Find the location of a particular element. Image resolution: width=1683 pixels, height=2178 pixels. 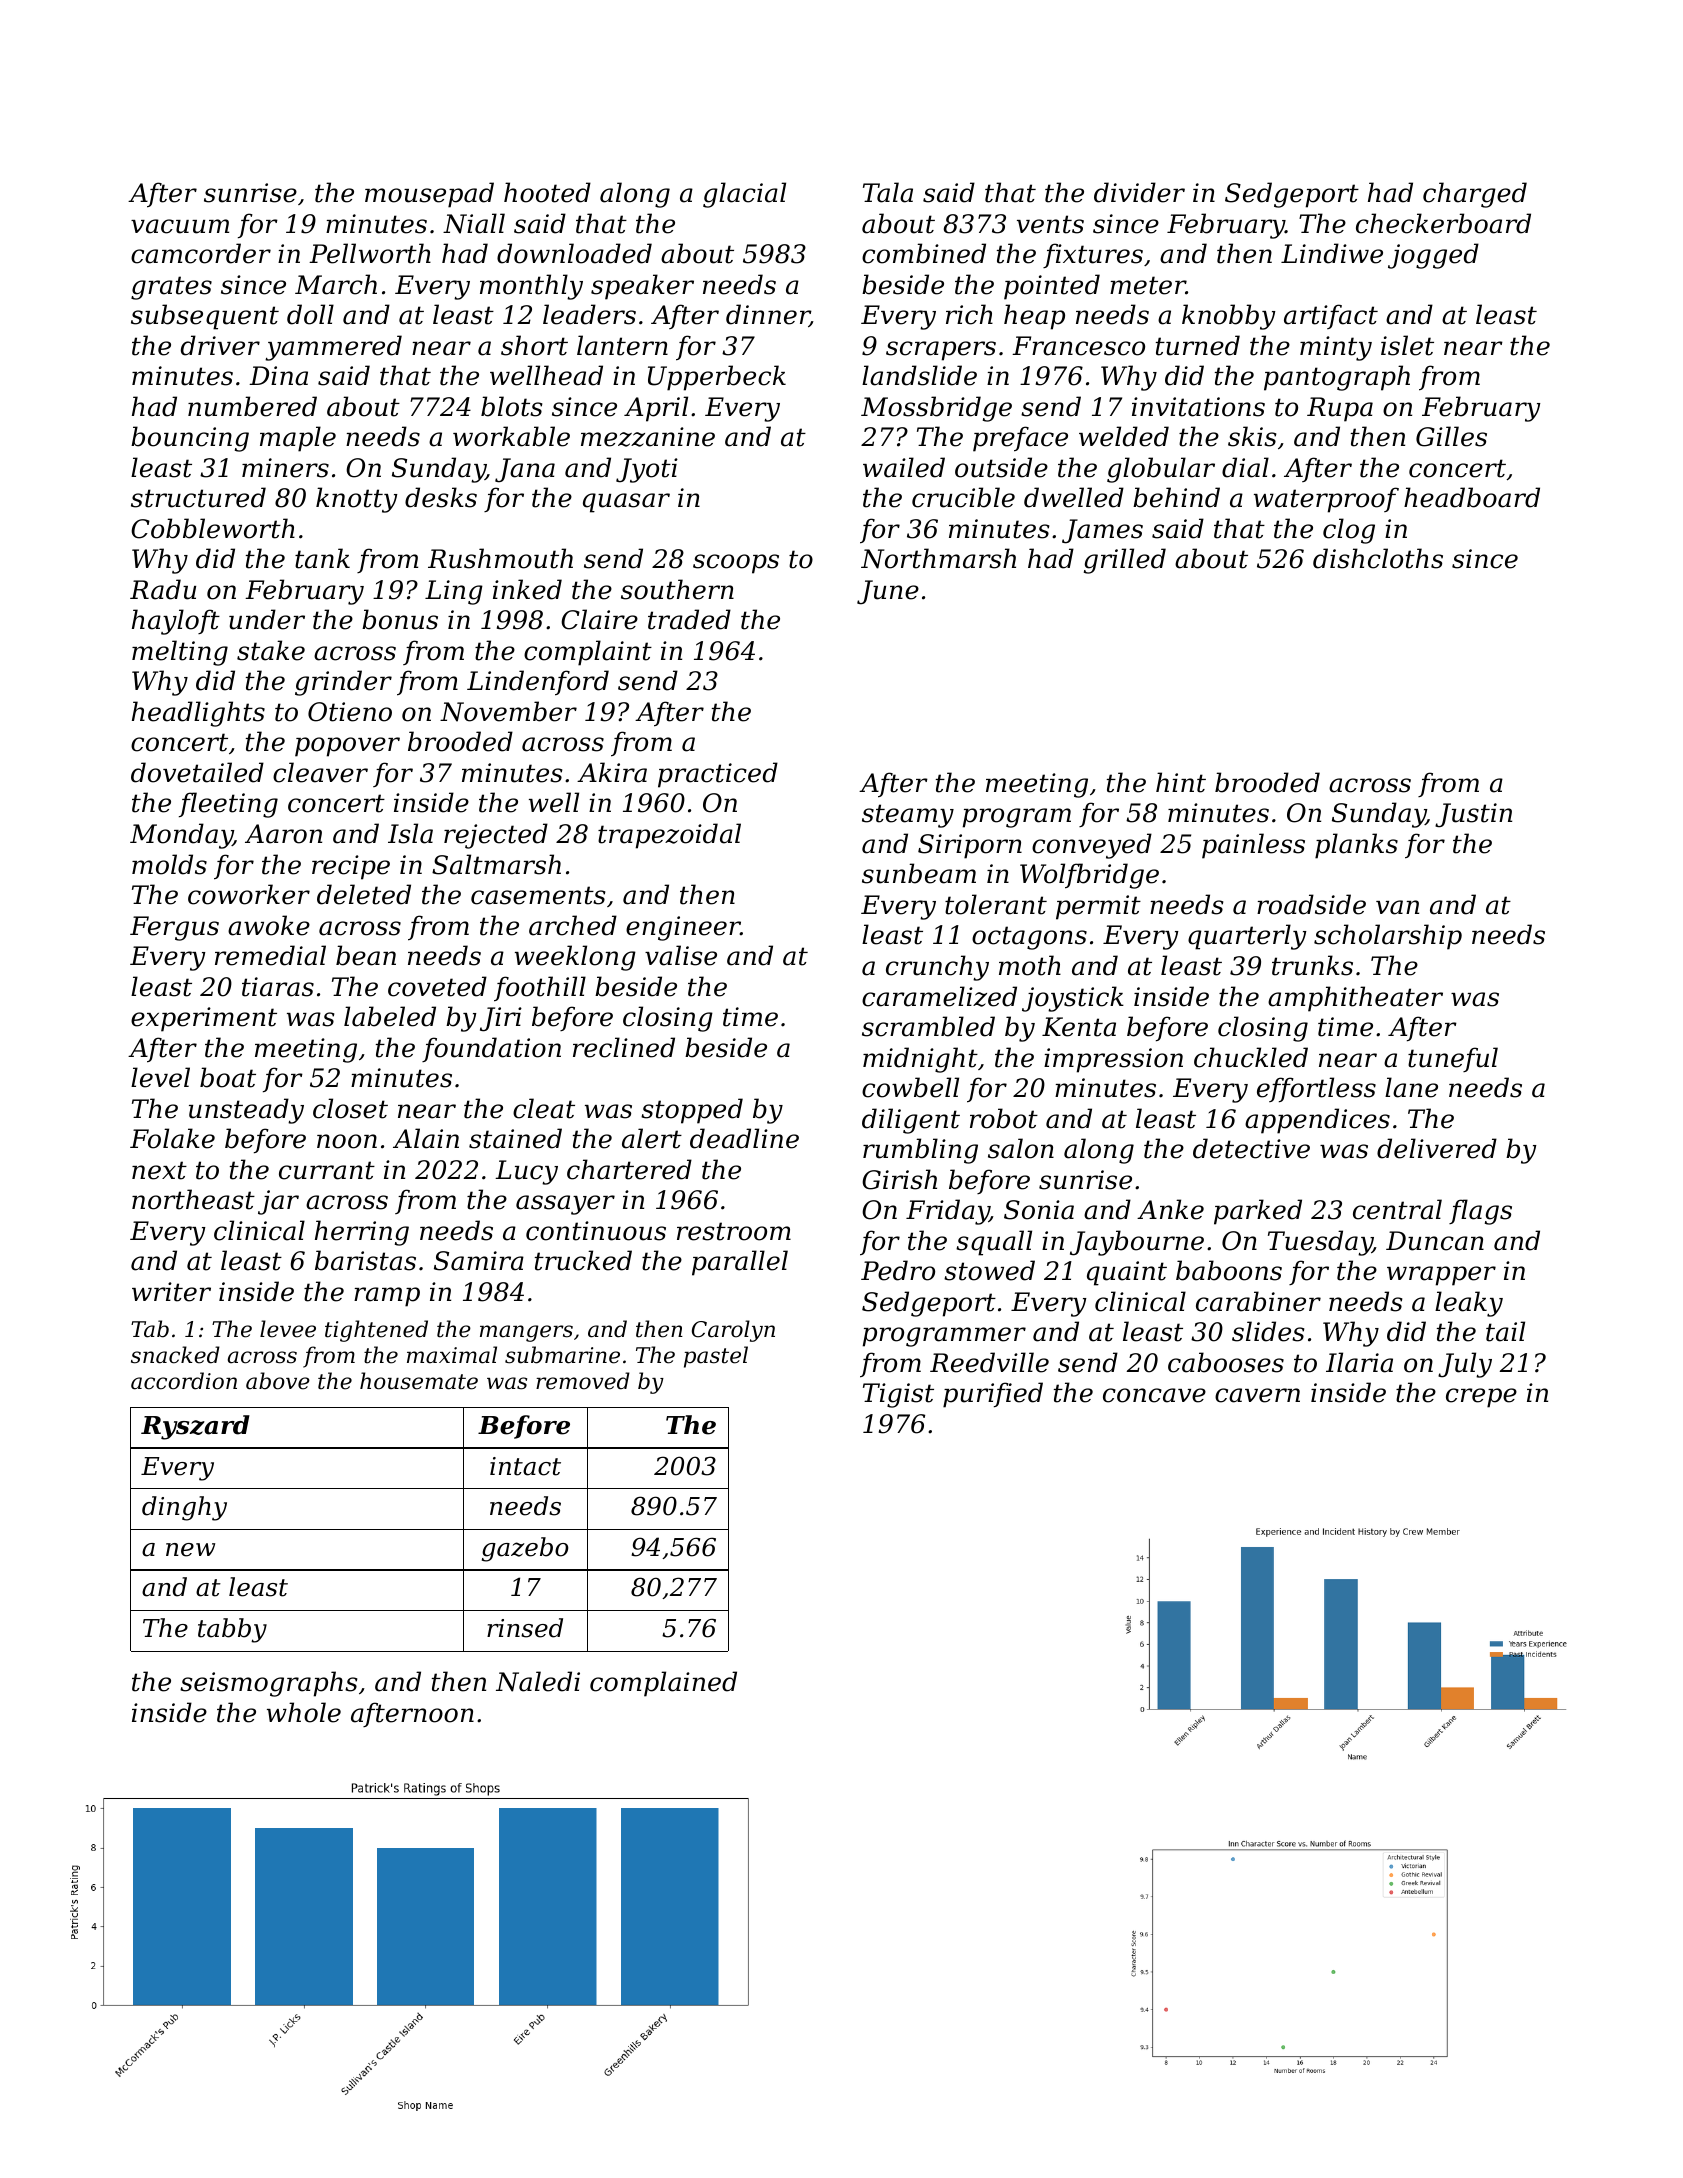

sunbeam is located at coordinates (919, 873).
